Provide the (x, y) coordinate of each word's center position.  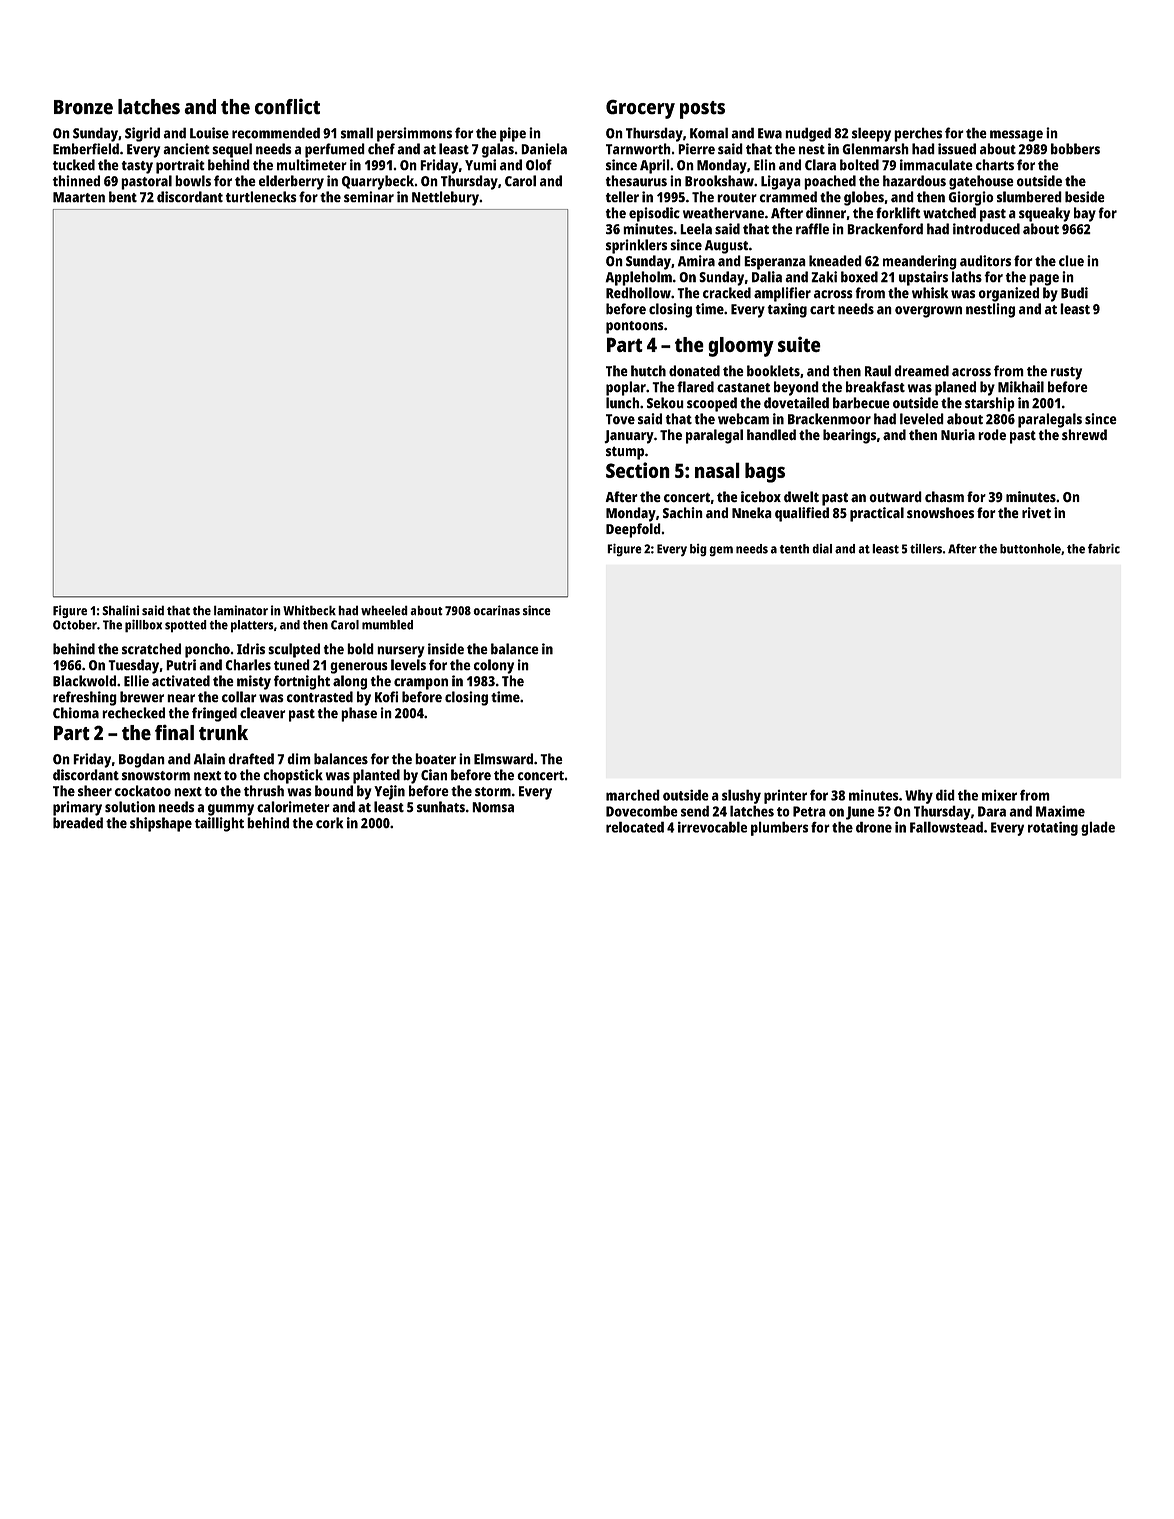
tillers (926, 549)
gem (721, 551)
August (727, 247)
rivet (1036, 512)
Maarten (79, 197)
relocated (635, 827)
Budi (1074, 293)
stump (625, 453)
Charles (248, 665)
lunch (622, 403)
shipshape (161, 824)
